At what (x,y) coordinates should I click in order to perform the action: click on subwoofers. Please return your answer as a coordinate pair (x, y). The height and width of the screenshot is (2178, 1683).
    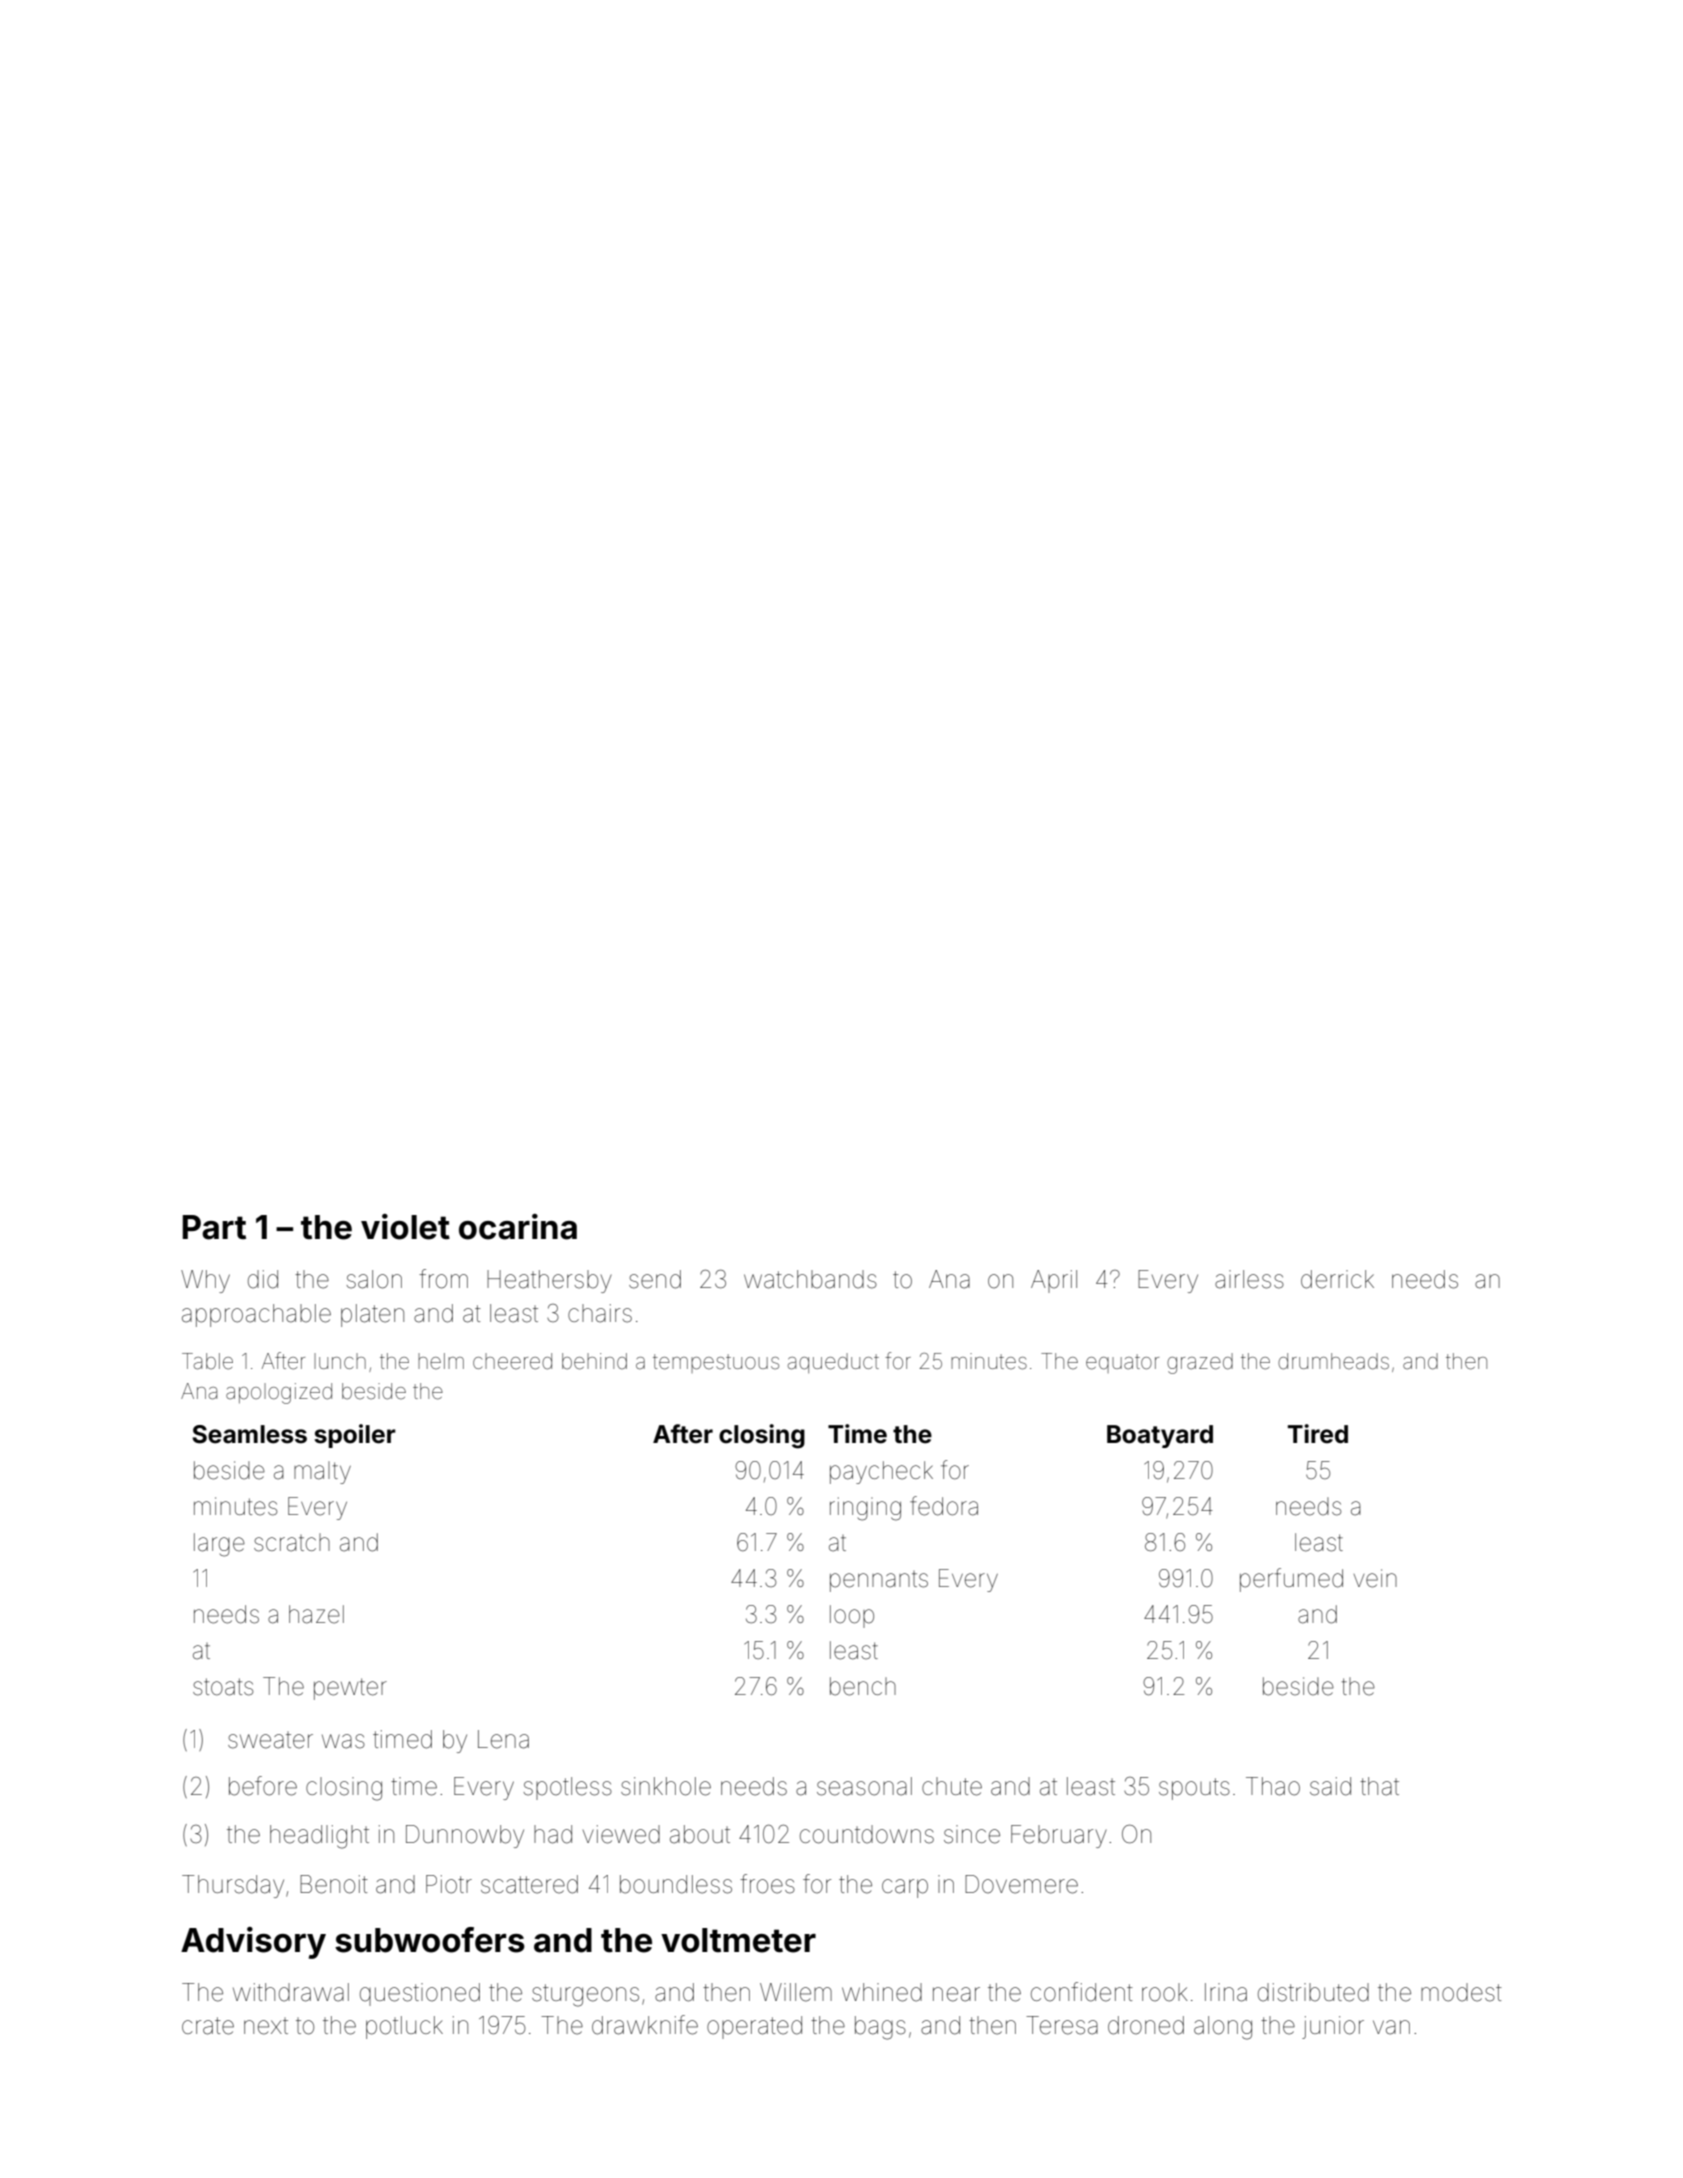
    Looking at the image, I should click on (430, 1940).
